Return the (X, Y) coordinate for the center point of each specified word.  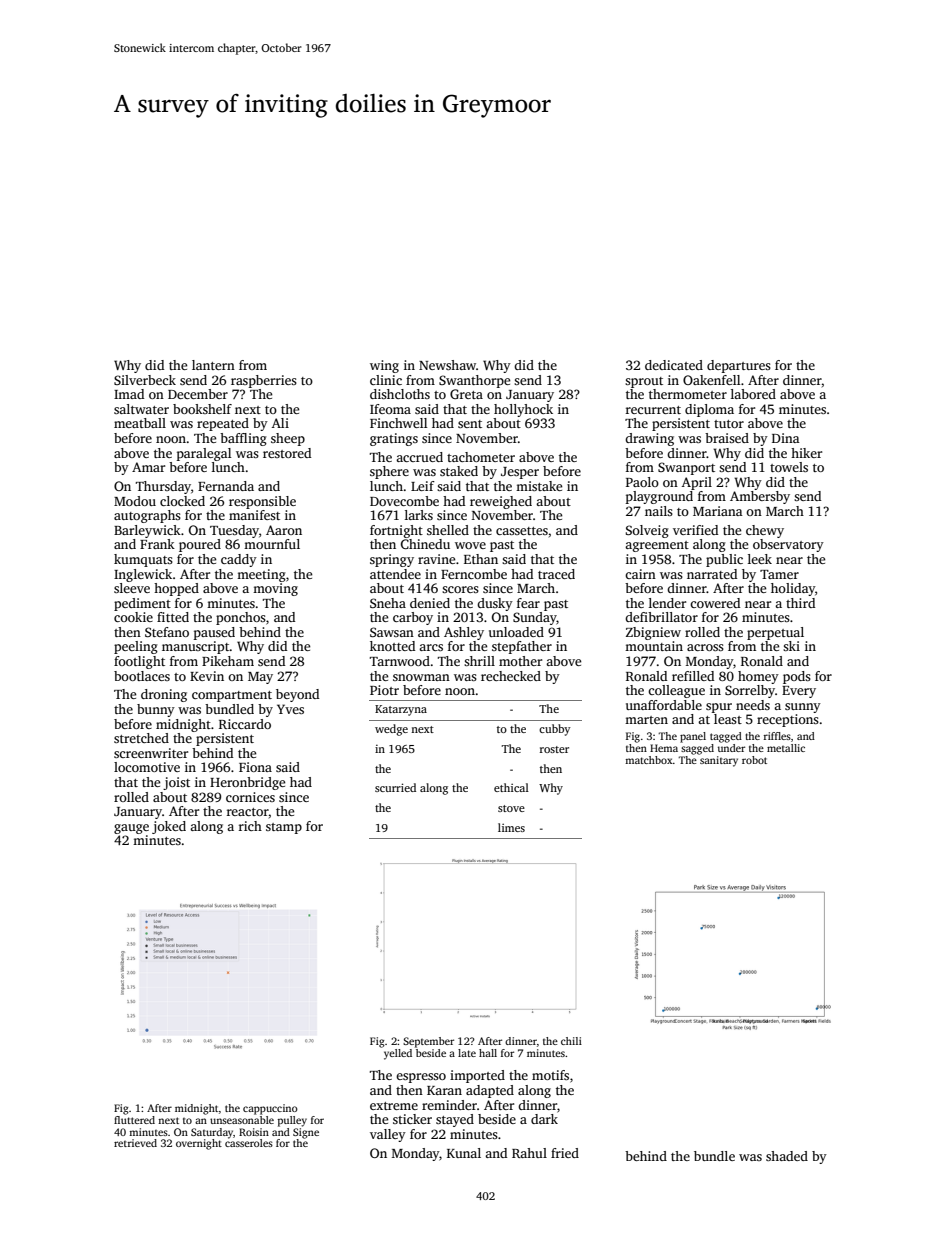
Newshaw (447, 365)
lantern (213, 365)
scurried (395, 787)
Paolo (642, 482)
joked (169, 827)
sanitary (719, 761)
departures (739, 366)
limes (511, 827)
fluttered (134, 1120)
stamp (284, 828)
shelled (448, 530)
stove (511, 808)
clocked (182, 501)
